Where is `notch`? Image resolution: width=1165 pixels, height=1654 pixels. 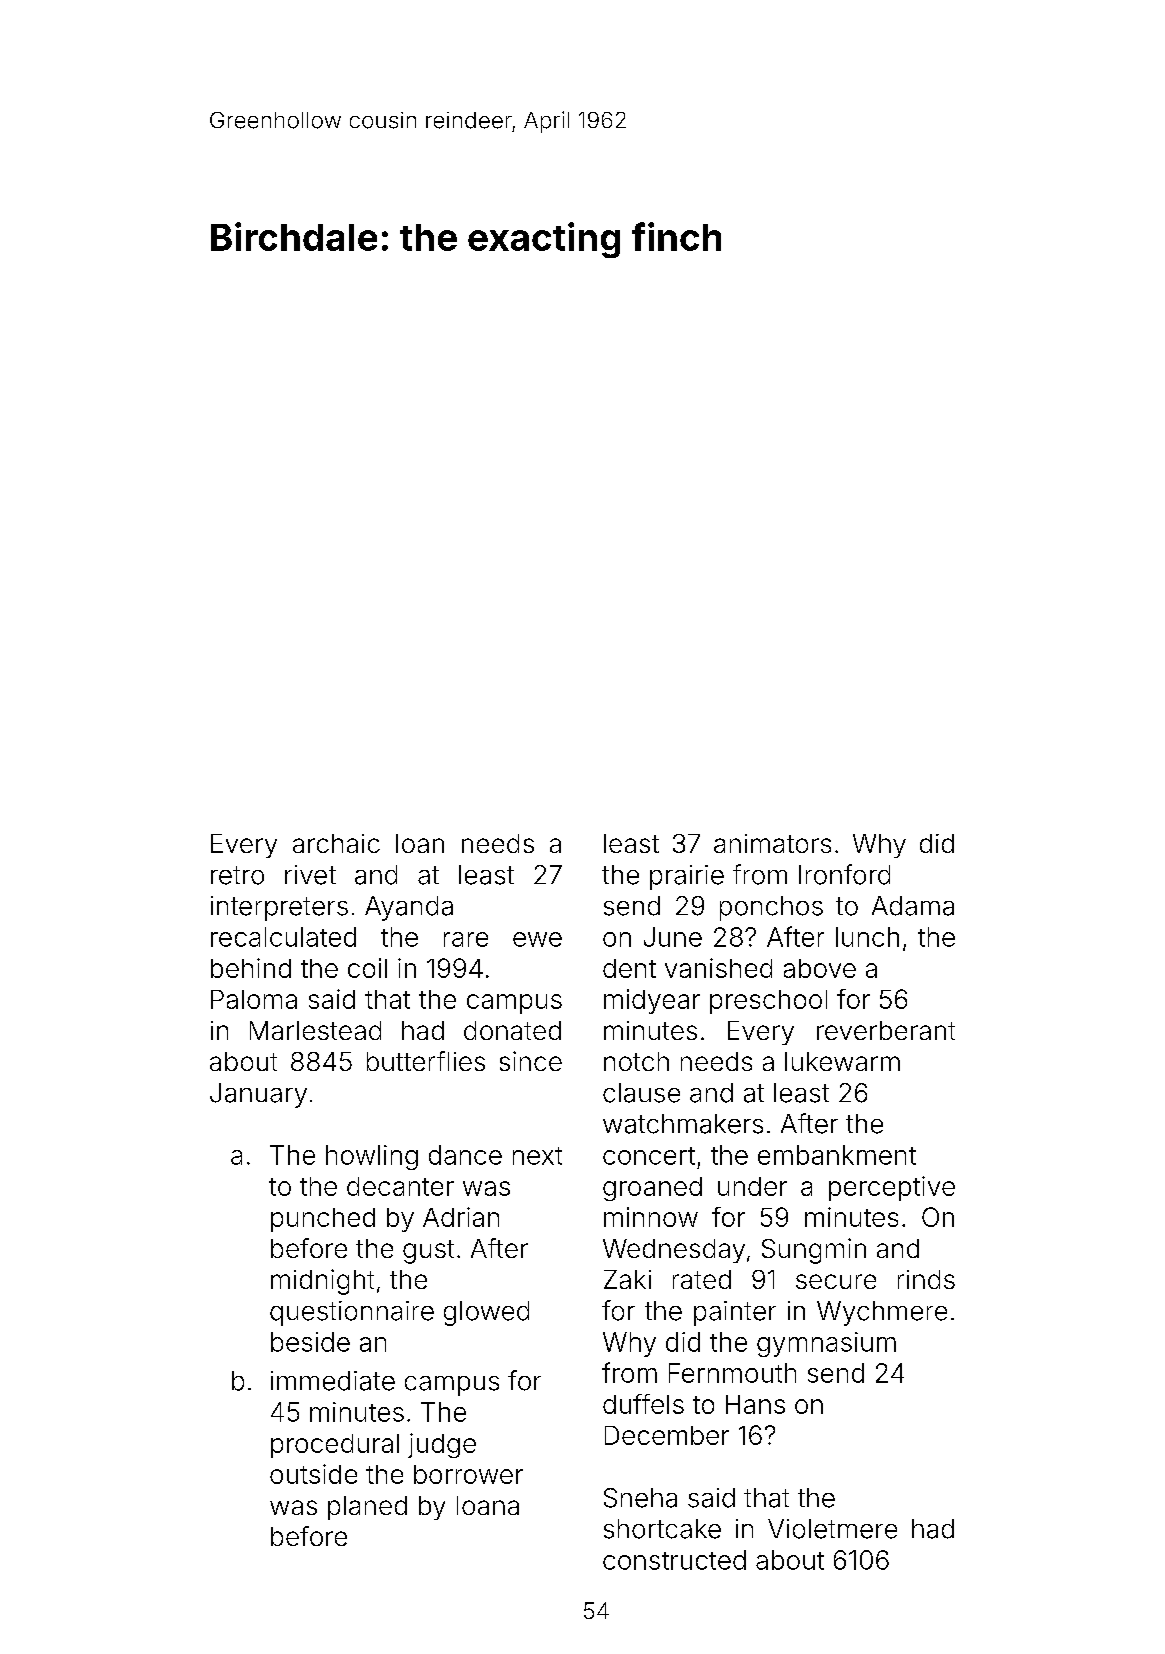
notch is located at coordinates (636, 1061).
